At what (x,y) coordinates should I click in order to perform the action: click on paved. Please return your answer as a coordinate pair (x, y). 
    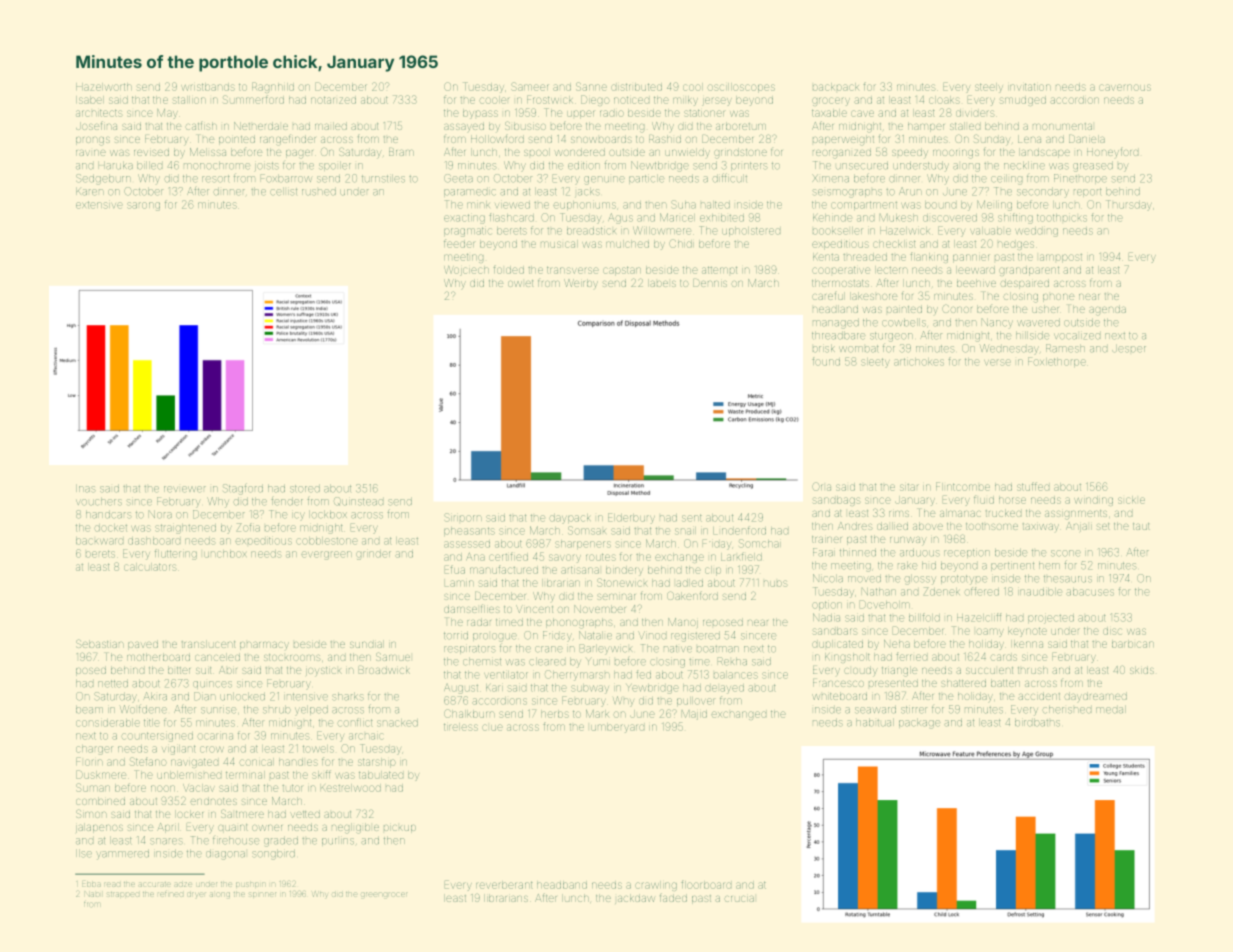
    Looking at the image, I should click on (143, 645).
